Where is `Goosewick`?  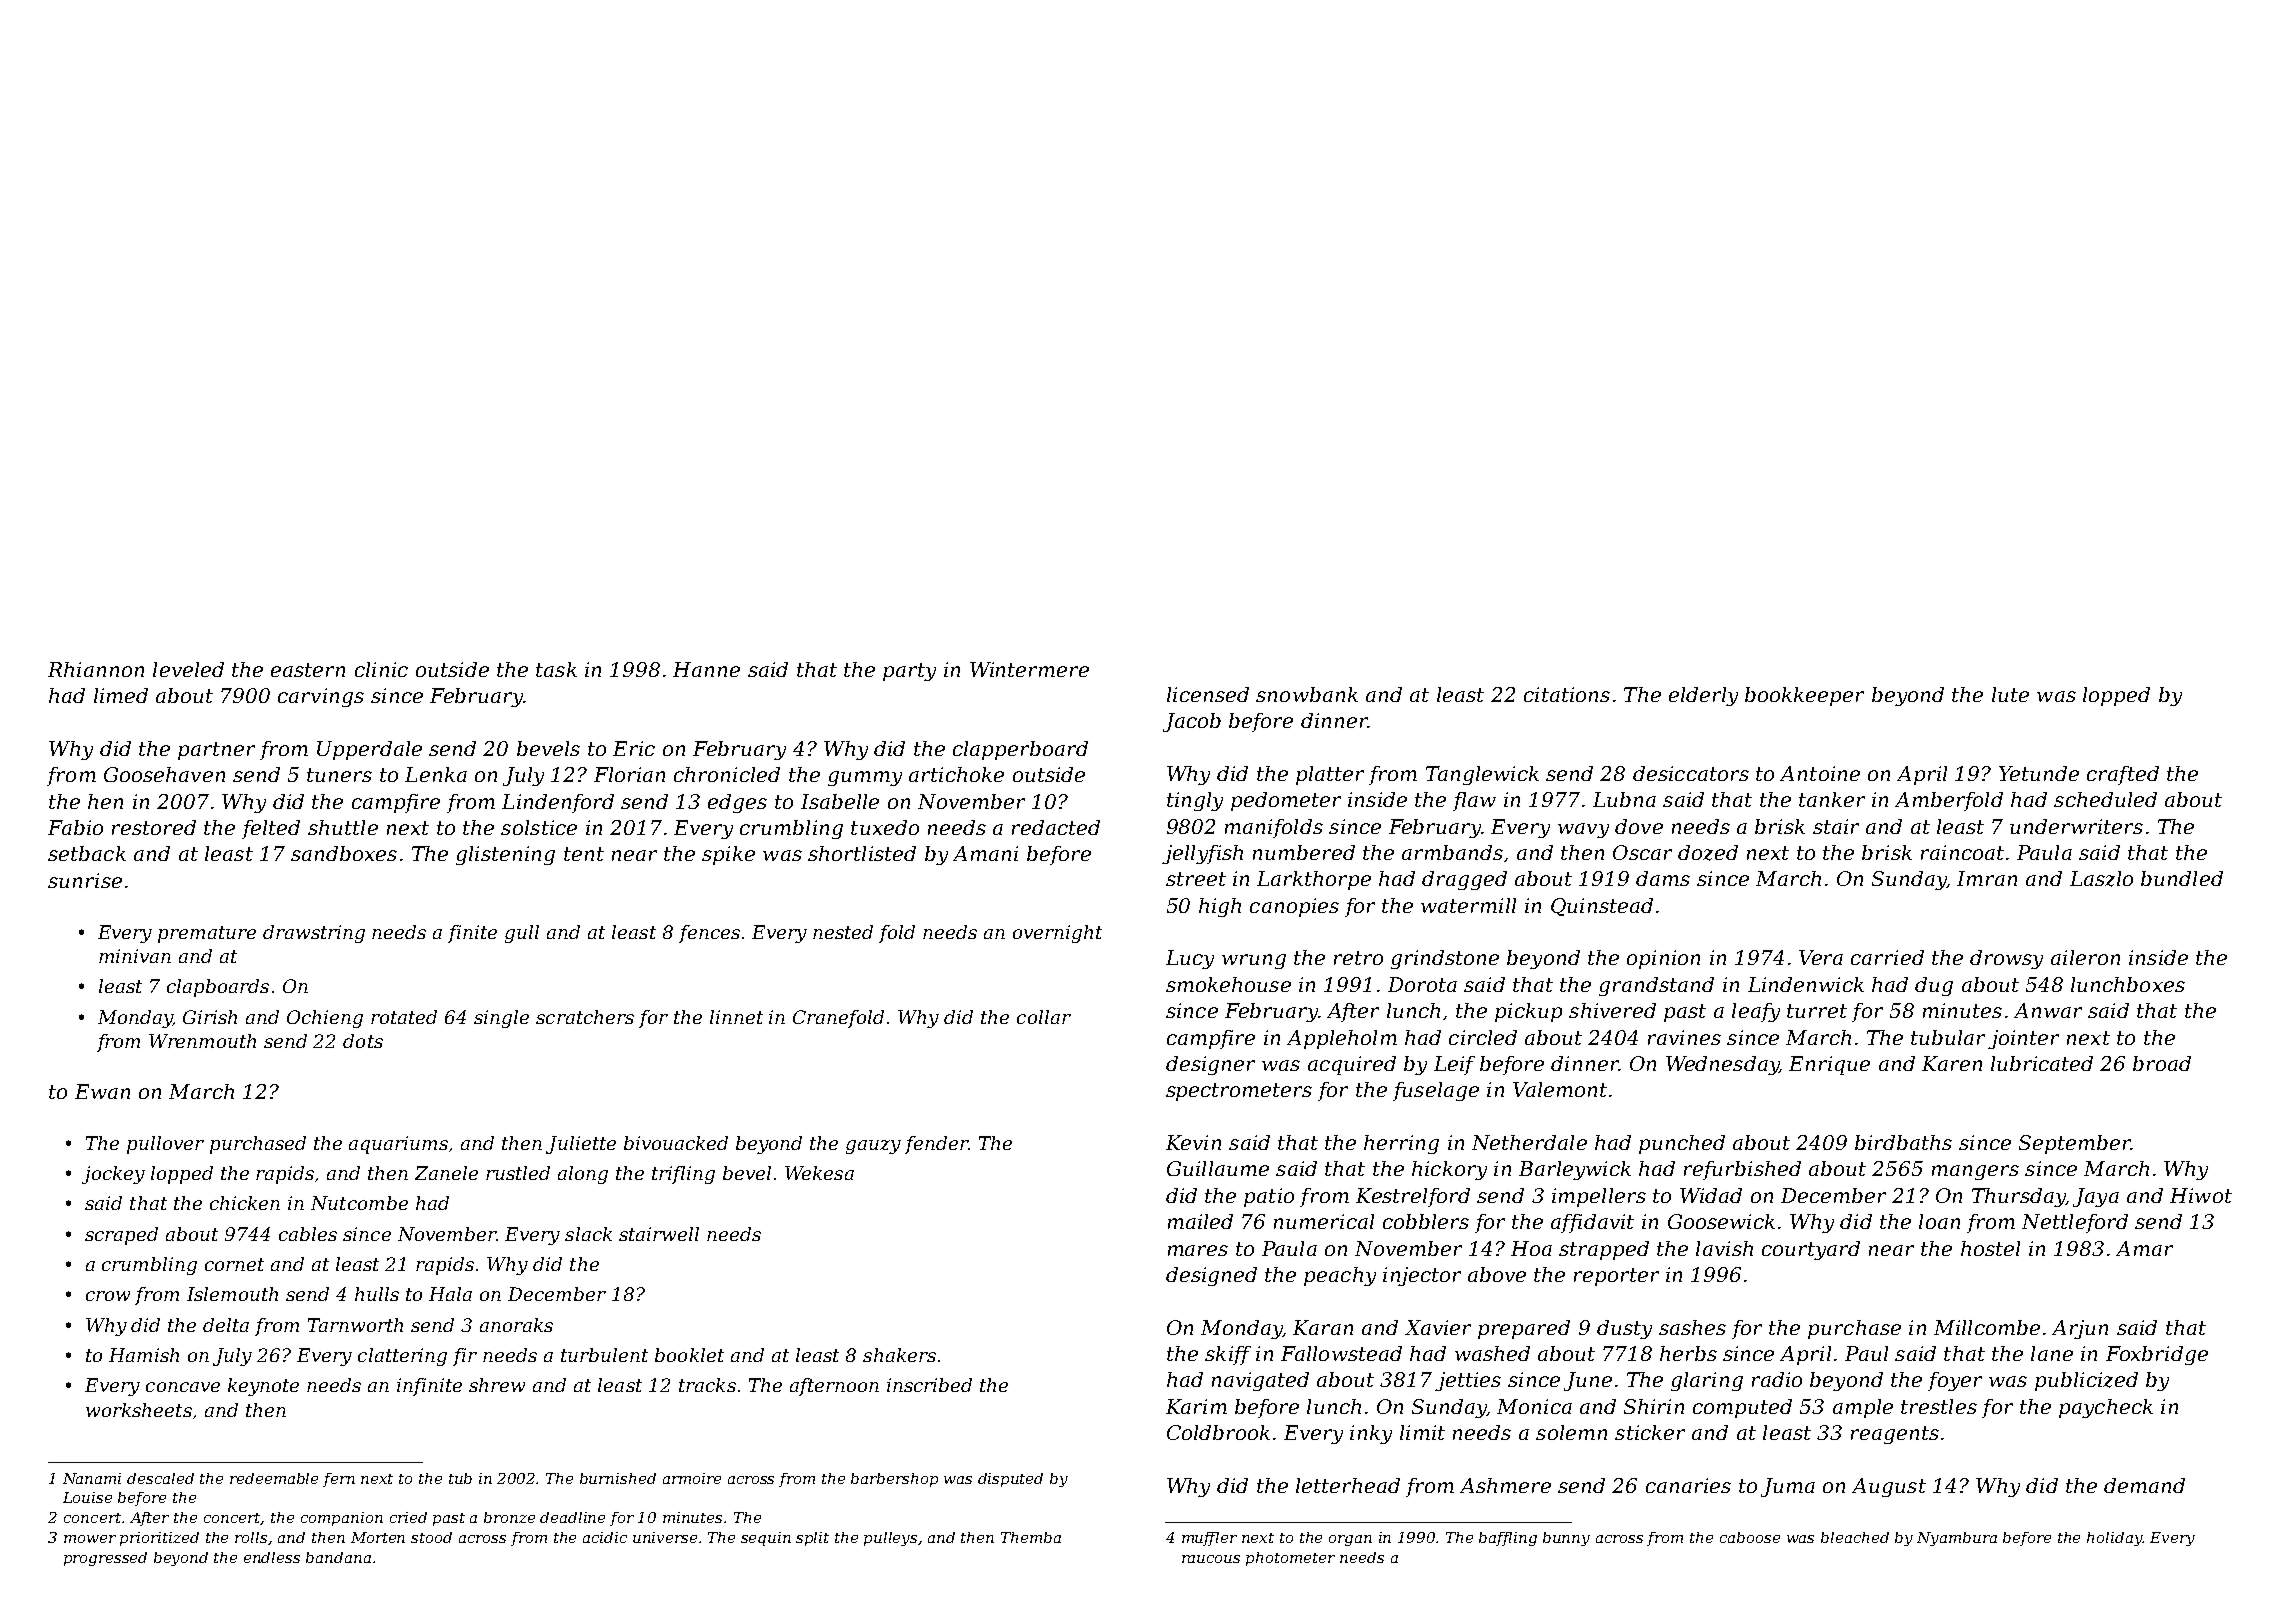 Goosewick is located at coordinates (1721, 1221).
